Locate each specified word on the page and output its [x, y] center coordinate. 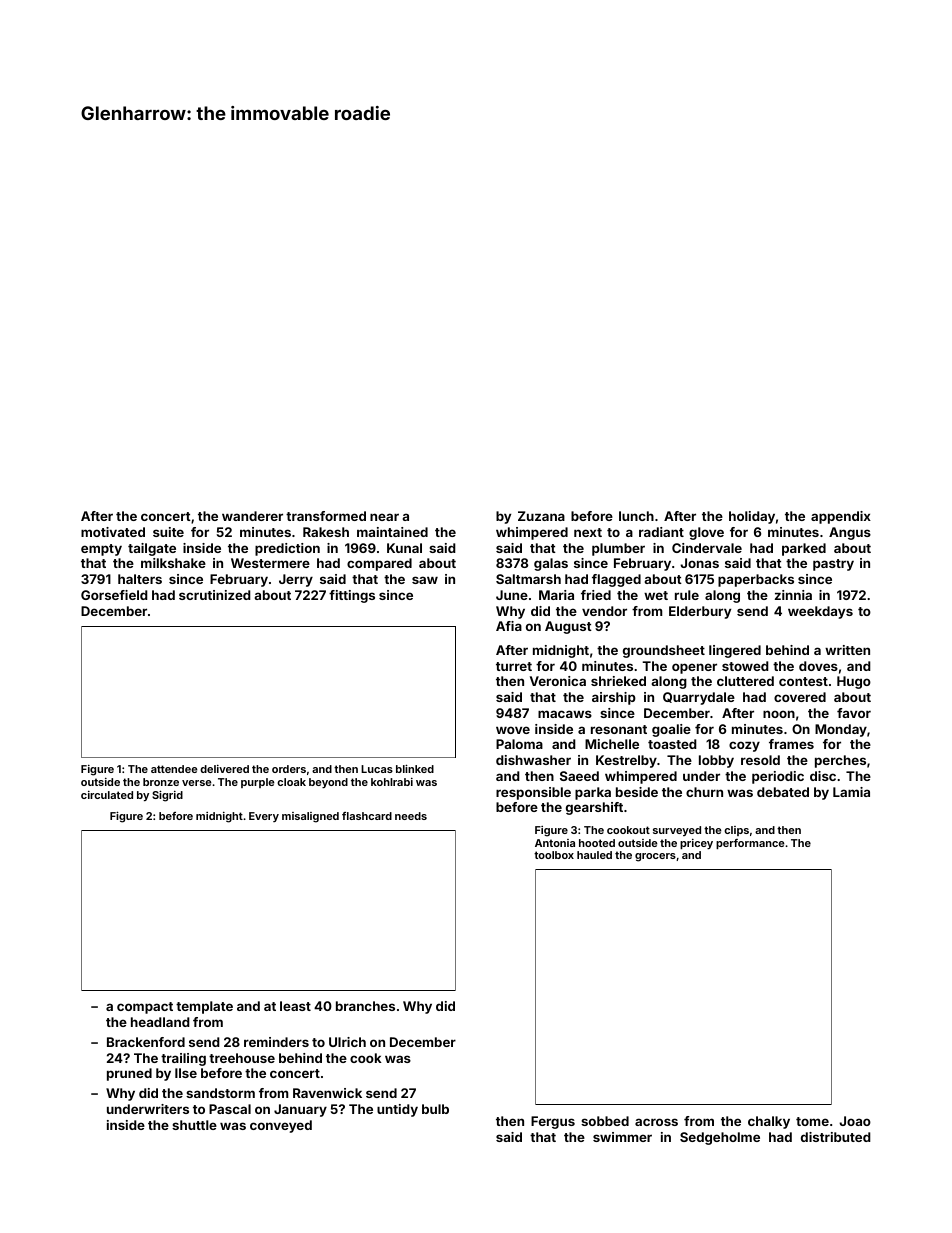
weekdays [820, 612]
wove [513, 730]
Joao [855, 1121]
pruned [129, 1074]
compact [145, 1008]
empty [101, 550]
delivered [224, 769]
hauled [594, 855]
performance [750, 844]
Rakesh [326, 532]
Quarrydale [699, 698]
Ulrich [347, 1042]
